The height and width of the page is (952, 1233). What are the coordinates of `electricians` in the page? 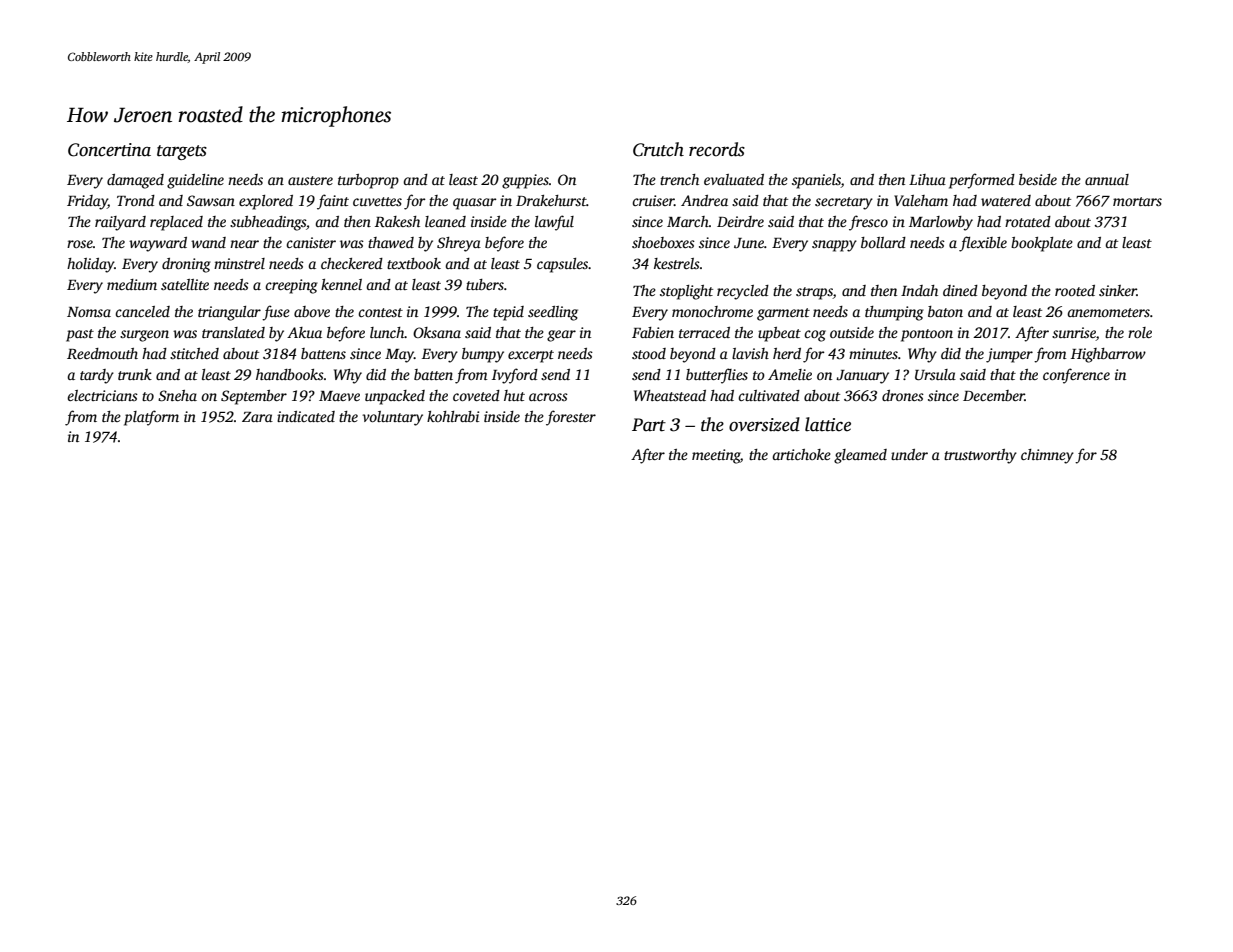 It's located at (102, 395).
